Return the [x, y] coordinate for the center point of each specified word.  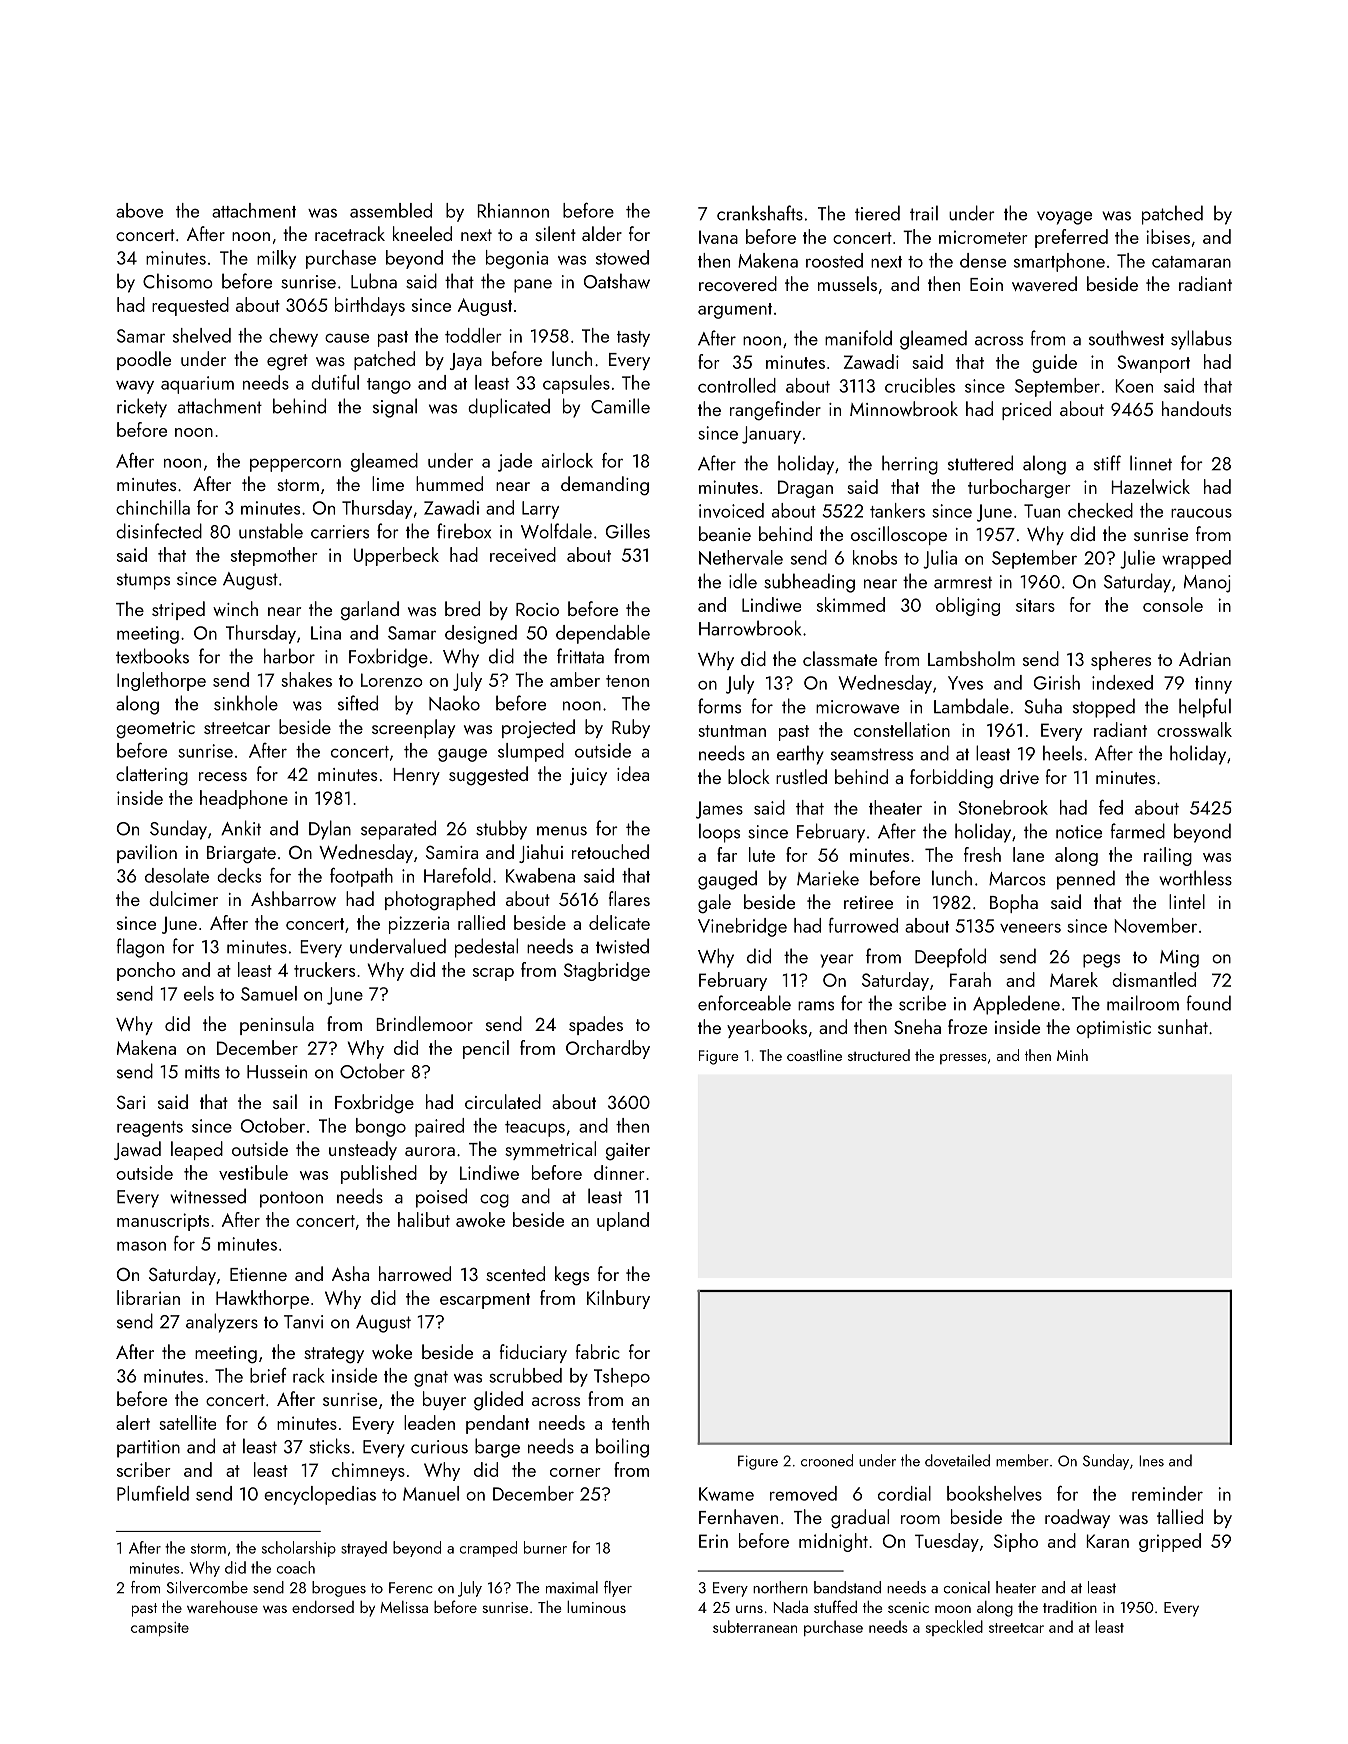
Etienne [258, 1274]
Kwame [726, 1494]
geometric [155, 730]
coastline [814, 1055]
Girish [1057, 682]
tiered [877, 213]
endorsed [323, 1607]
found [1208, 1003]
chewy [293, 337]
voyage [1064, 218]
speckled [954, 1628]
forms [719, 706]
